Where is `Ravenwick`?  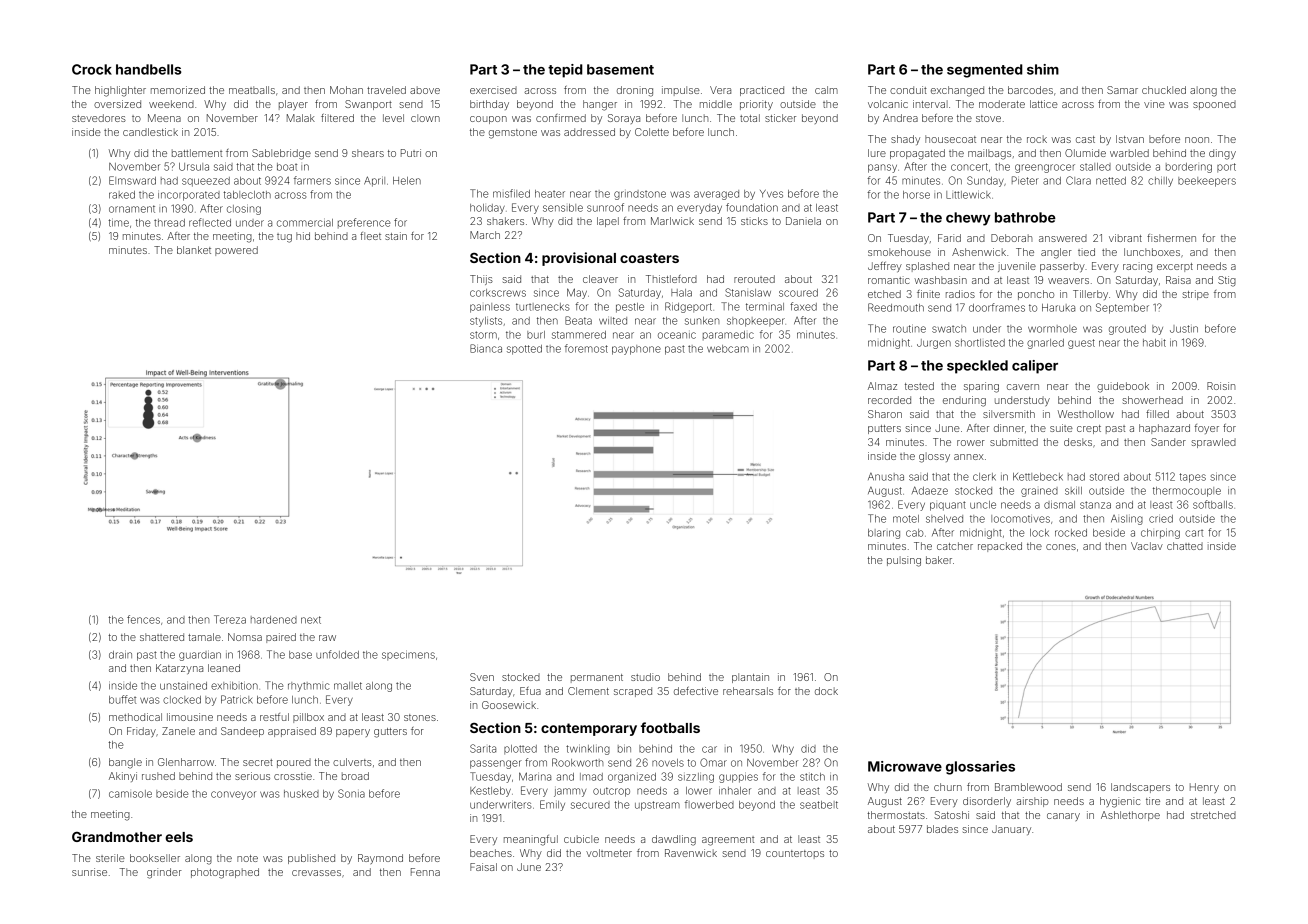
Ravenwick is located at coordinates (691, 853).
